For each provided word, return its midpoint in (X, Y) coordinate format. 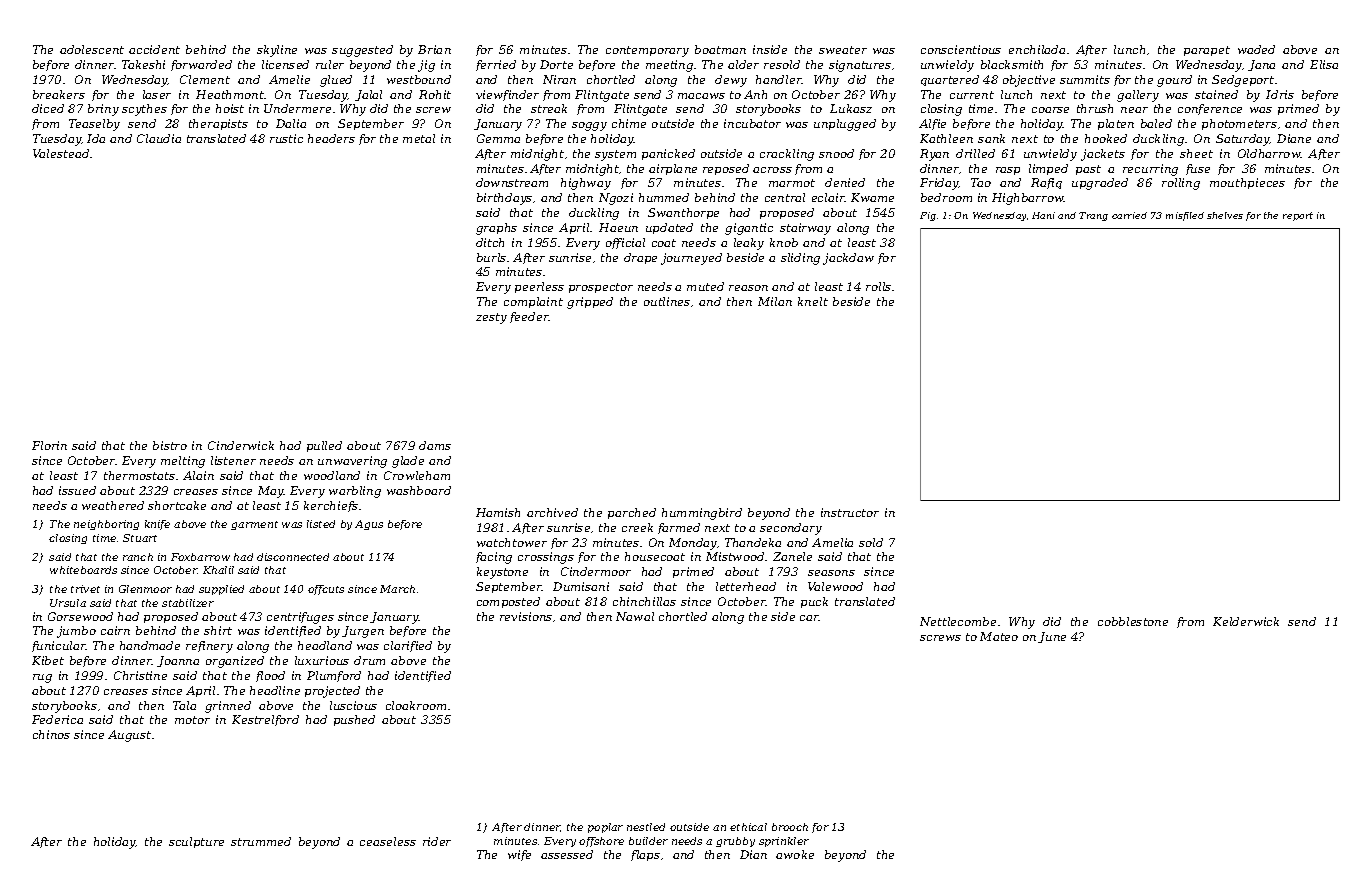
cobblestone (1133, 621)
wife (519, 855)
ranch (138, 557)
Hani (1043, 215)
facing (494, 558)
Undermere (297, 108)
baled (1156, 123)
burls (491, 257)
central (785, 197)
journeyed (691, 259)
